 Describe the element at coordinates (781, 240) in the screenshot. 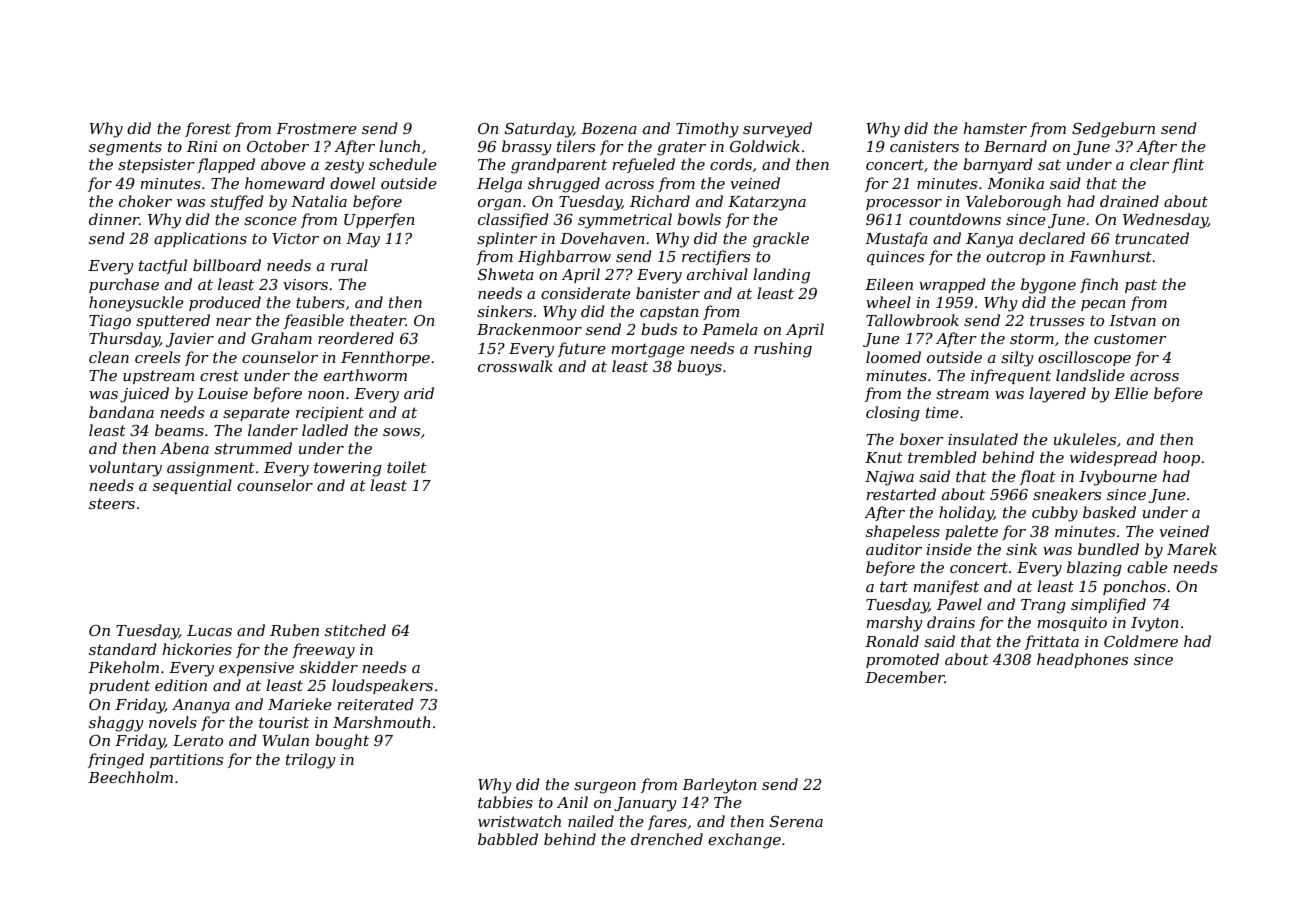

I see `grackle` at that location.
